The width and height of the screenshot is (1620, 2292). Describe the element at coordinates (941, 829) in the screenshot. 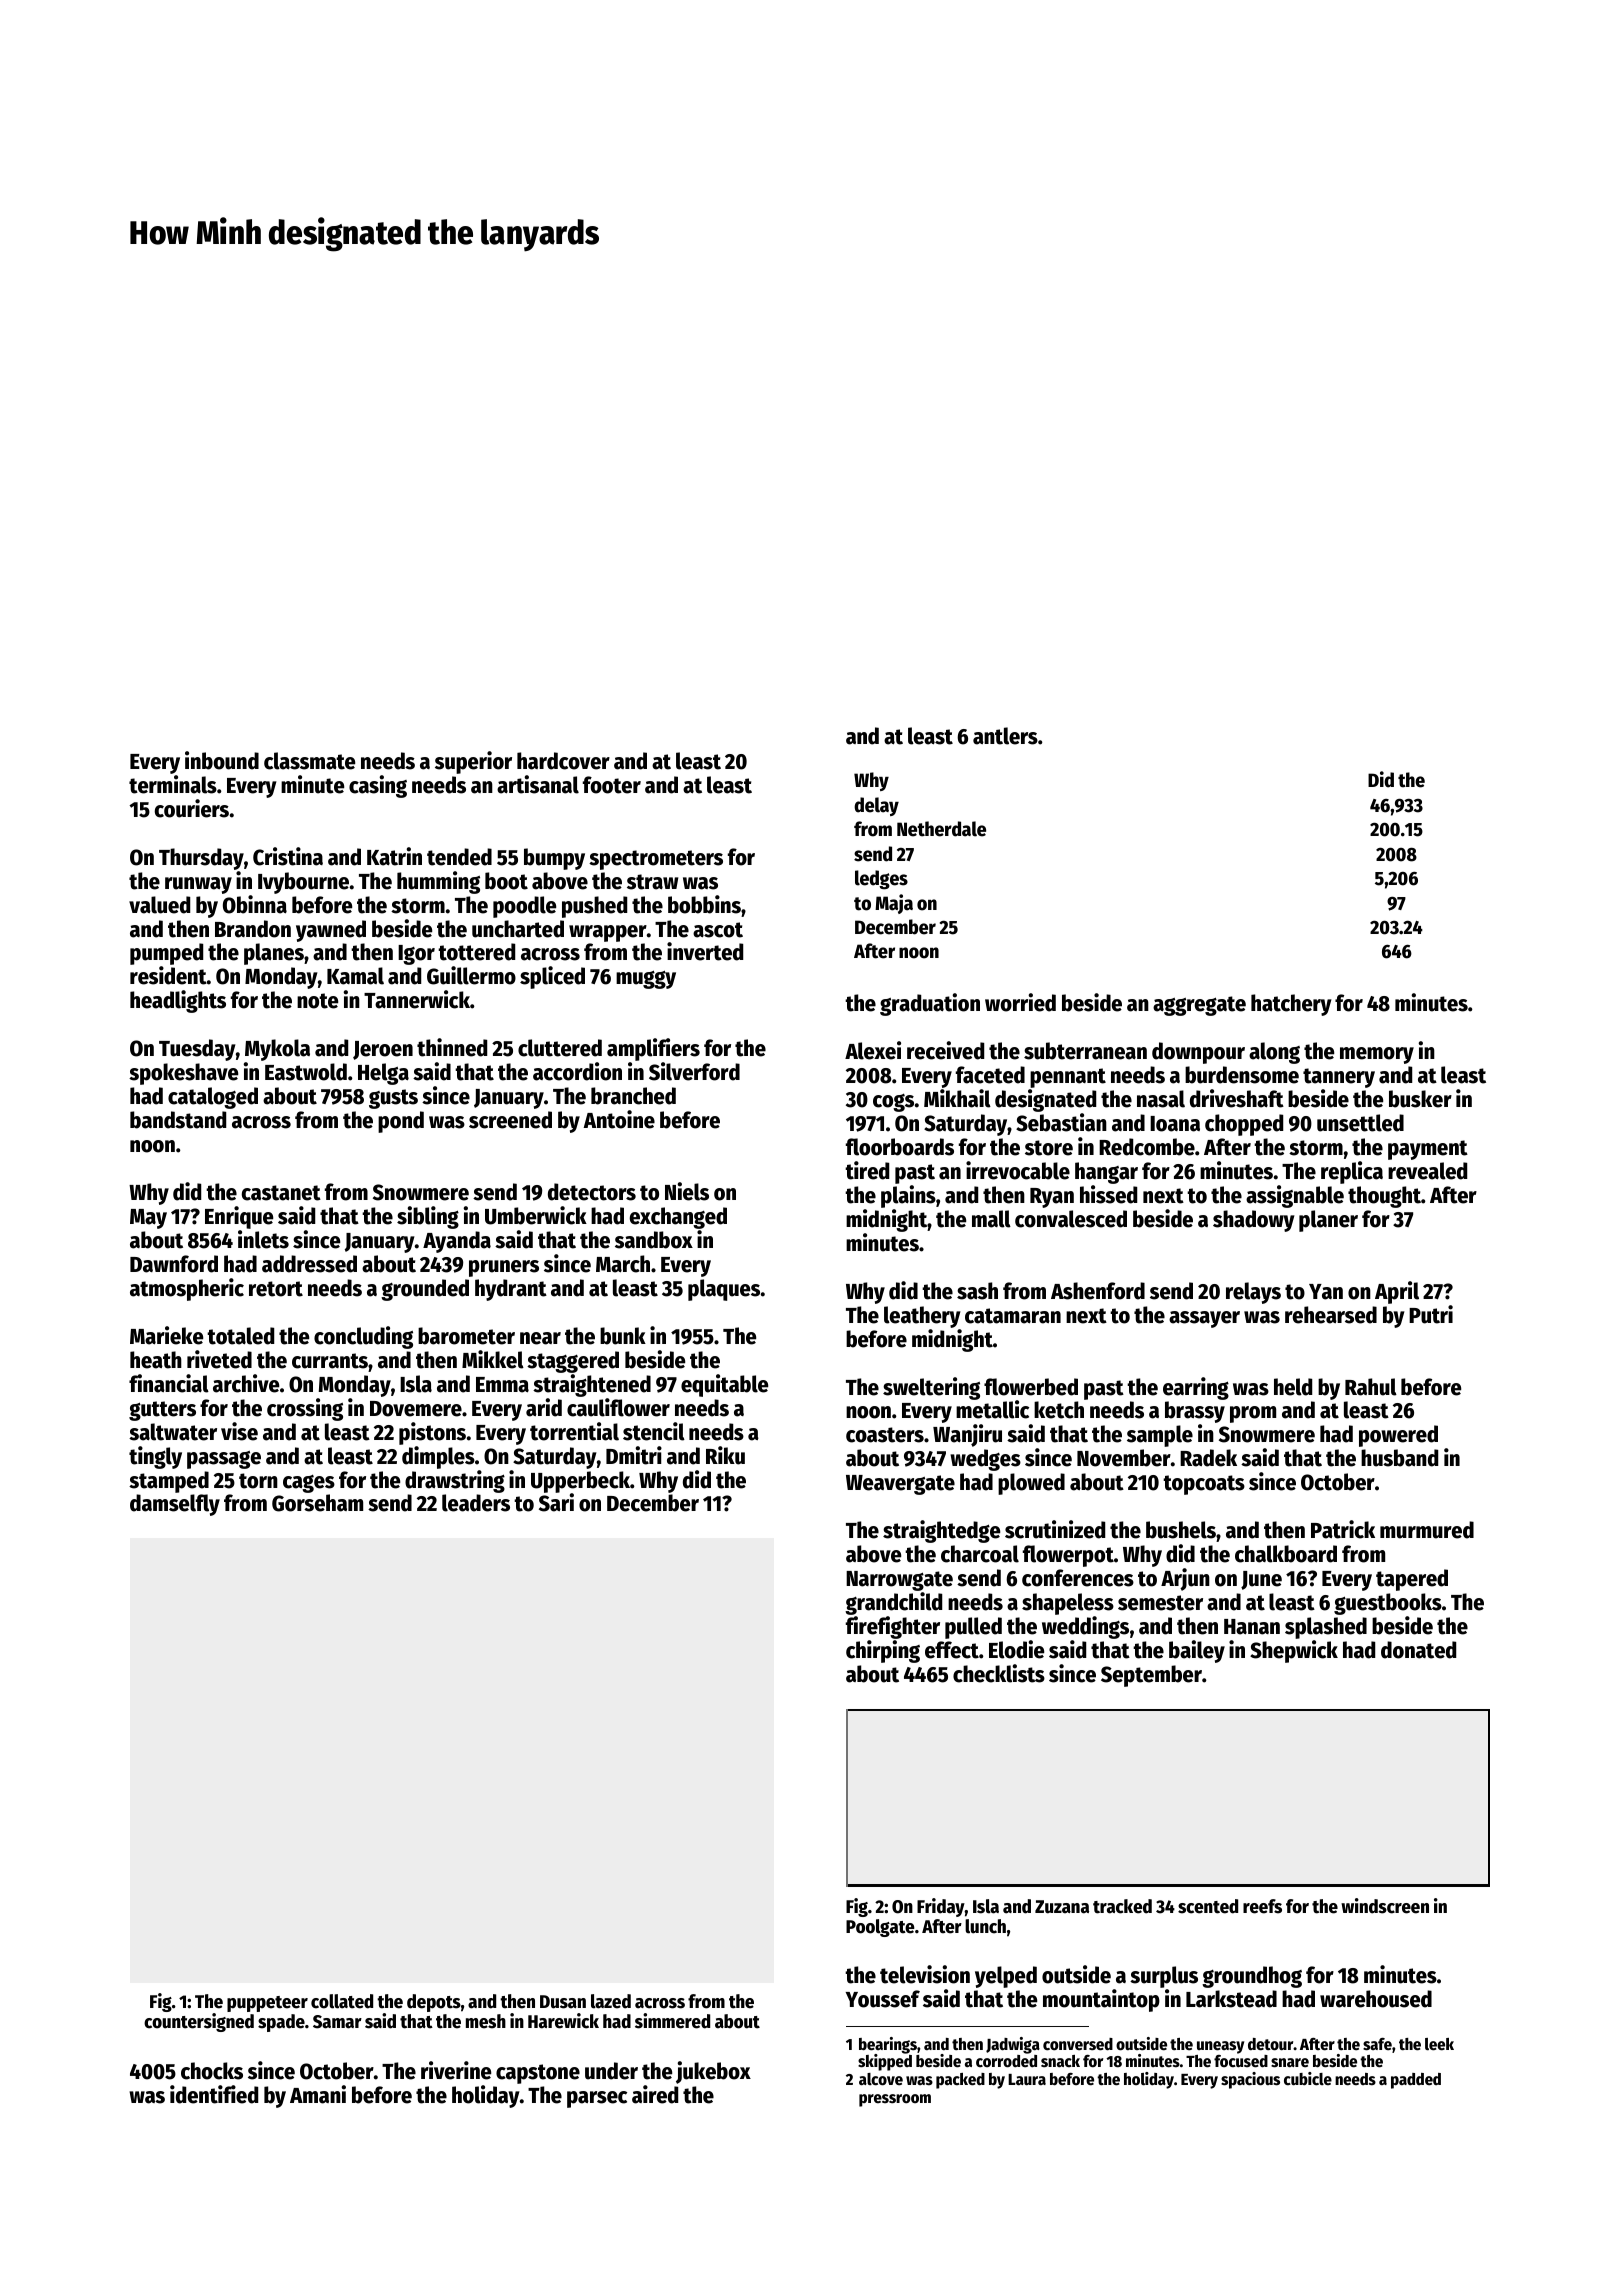

I see `Netherdale` at that location.
